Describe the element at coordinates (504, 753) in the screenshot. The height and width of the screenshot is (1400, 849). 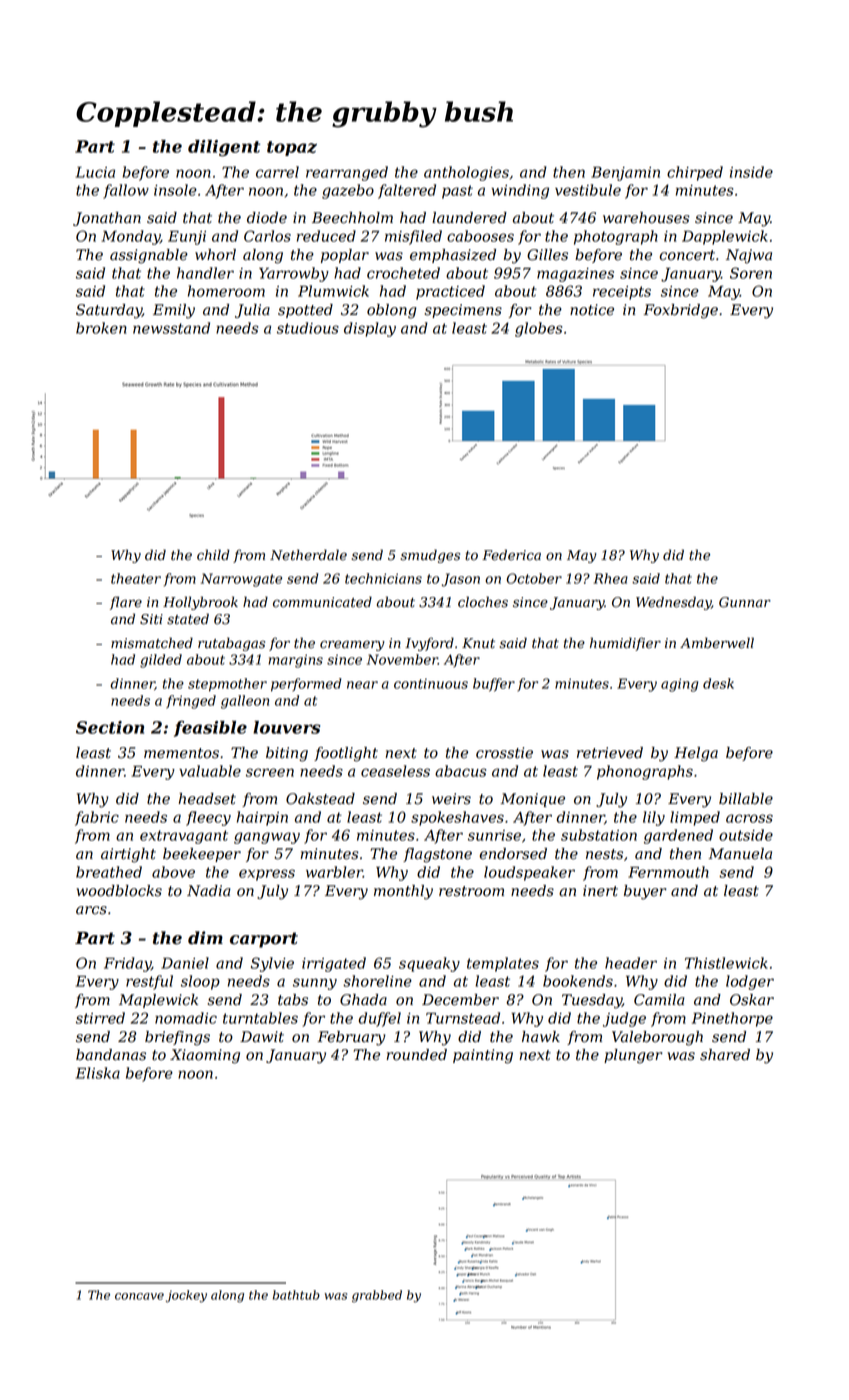
I see `crosstie` at that location.
